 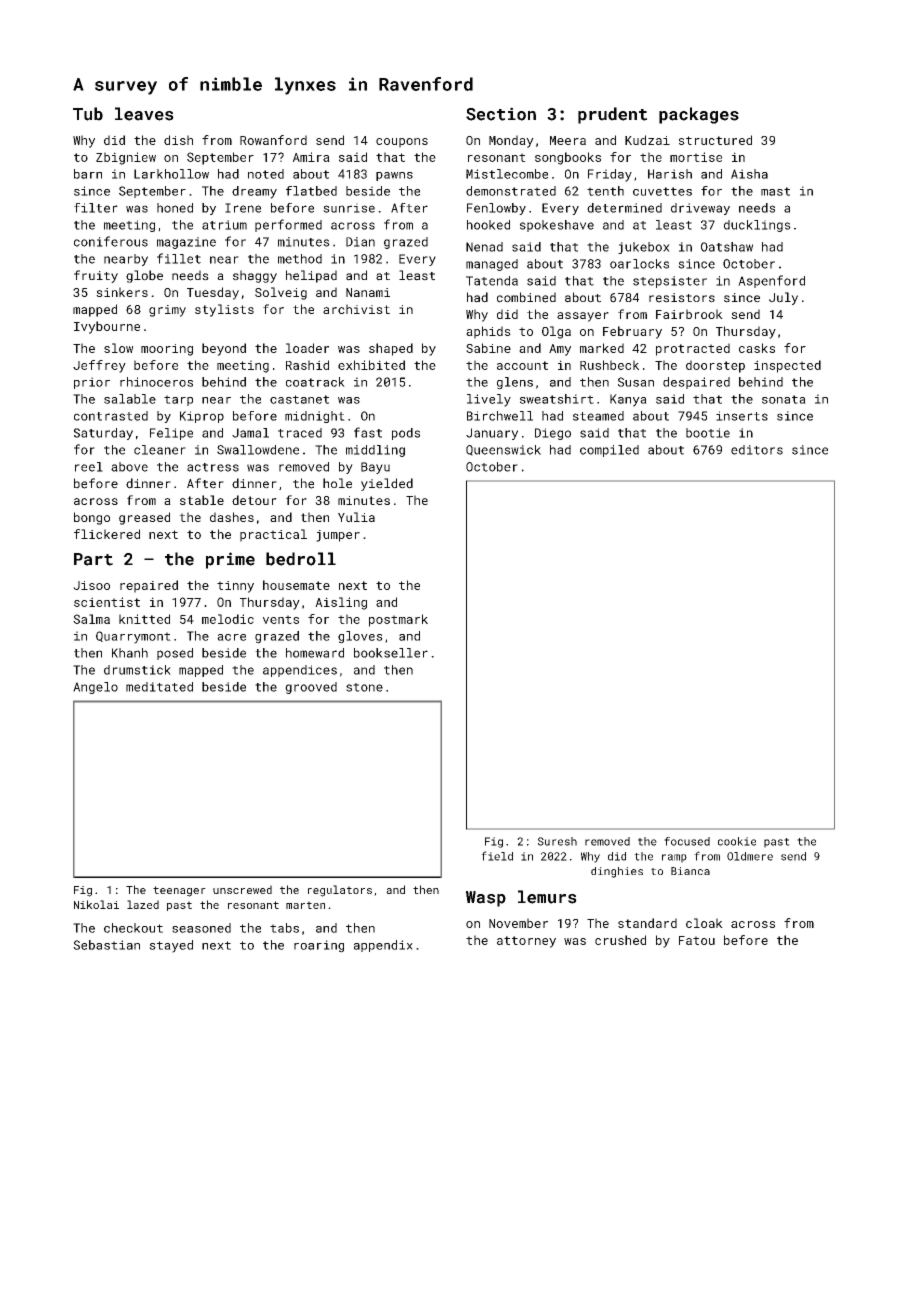 What do you see at coordinates (697, 940) in the image?
I see `Fatou` at bounding box center [697, 940].
